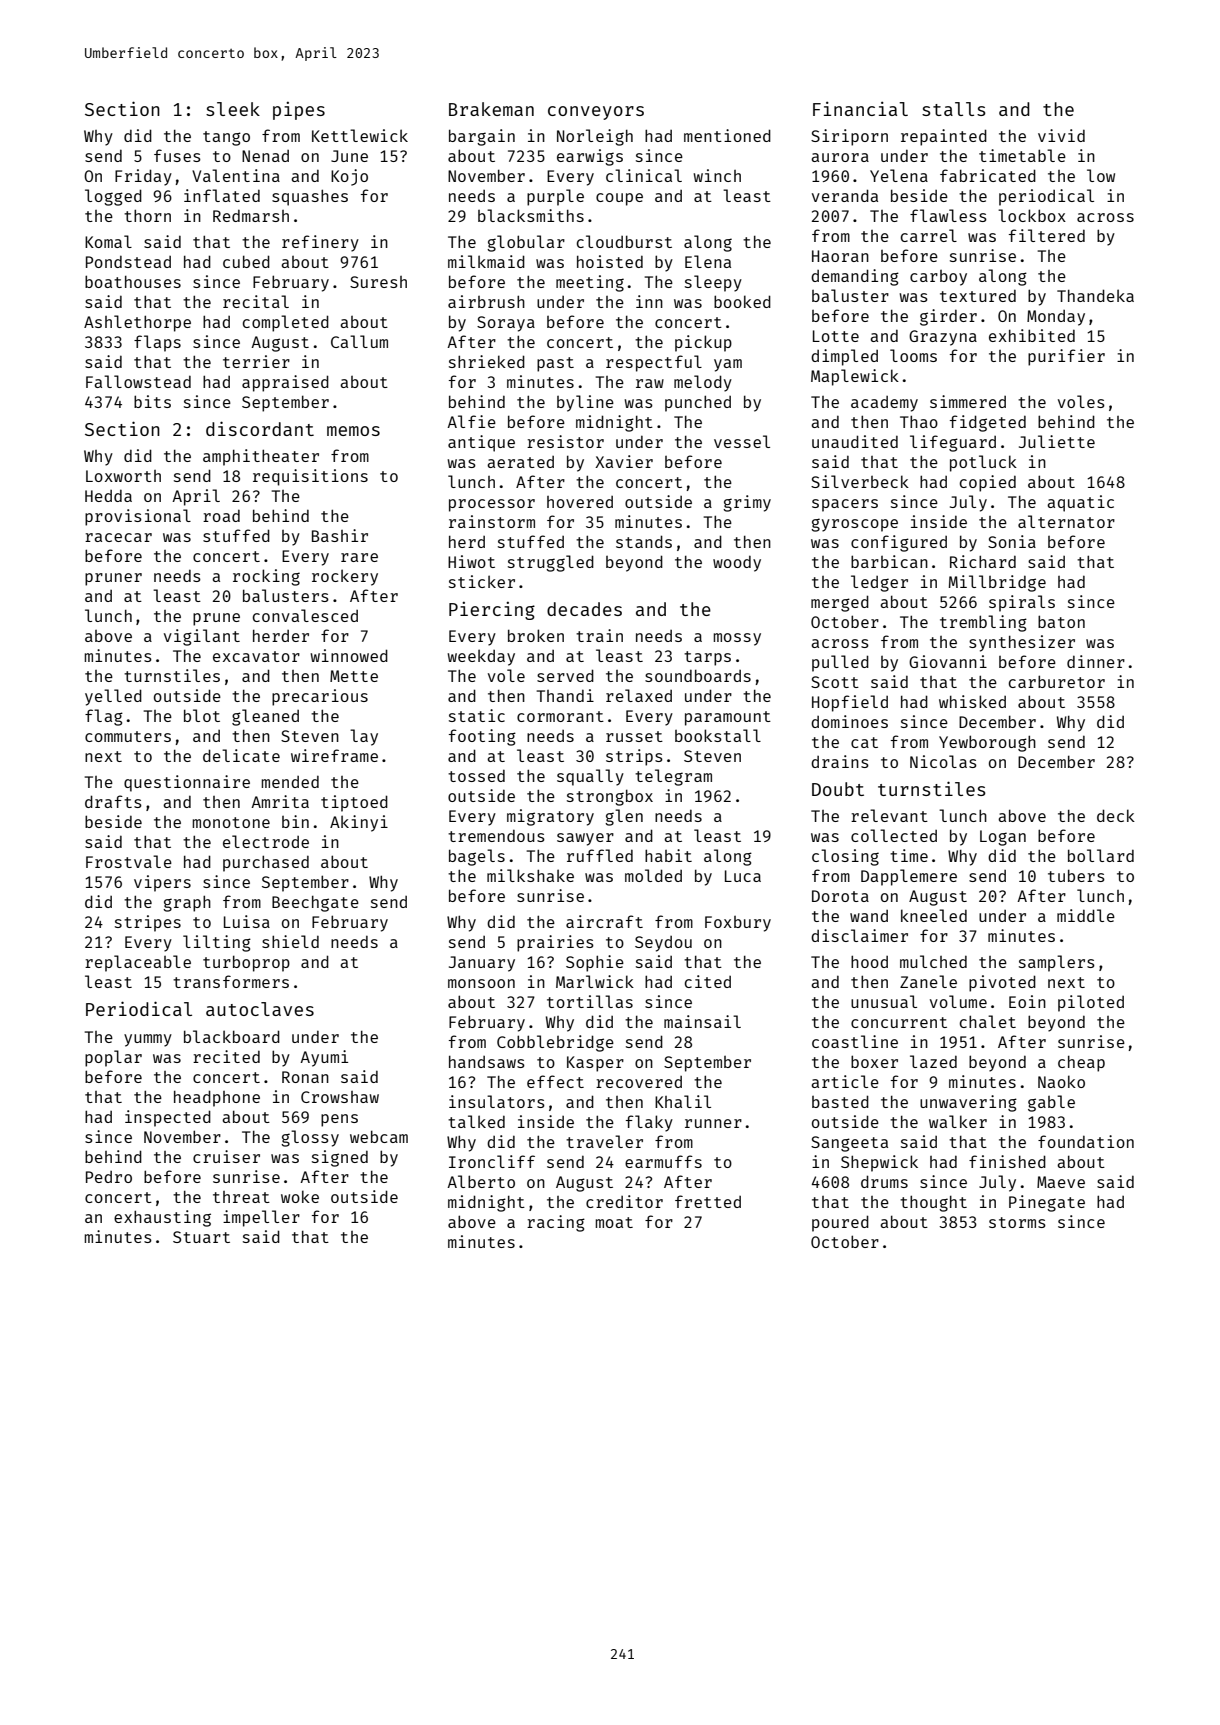 This screenshot has width=1220, height=1725. Describe the element at coordinates (162, 1218) in the screenshot. I see `exhausting` at that location.
